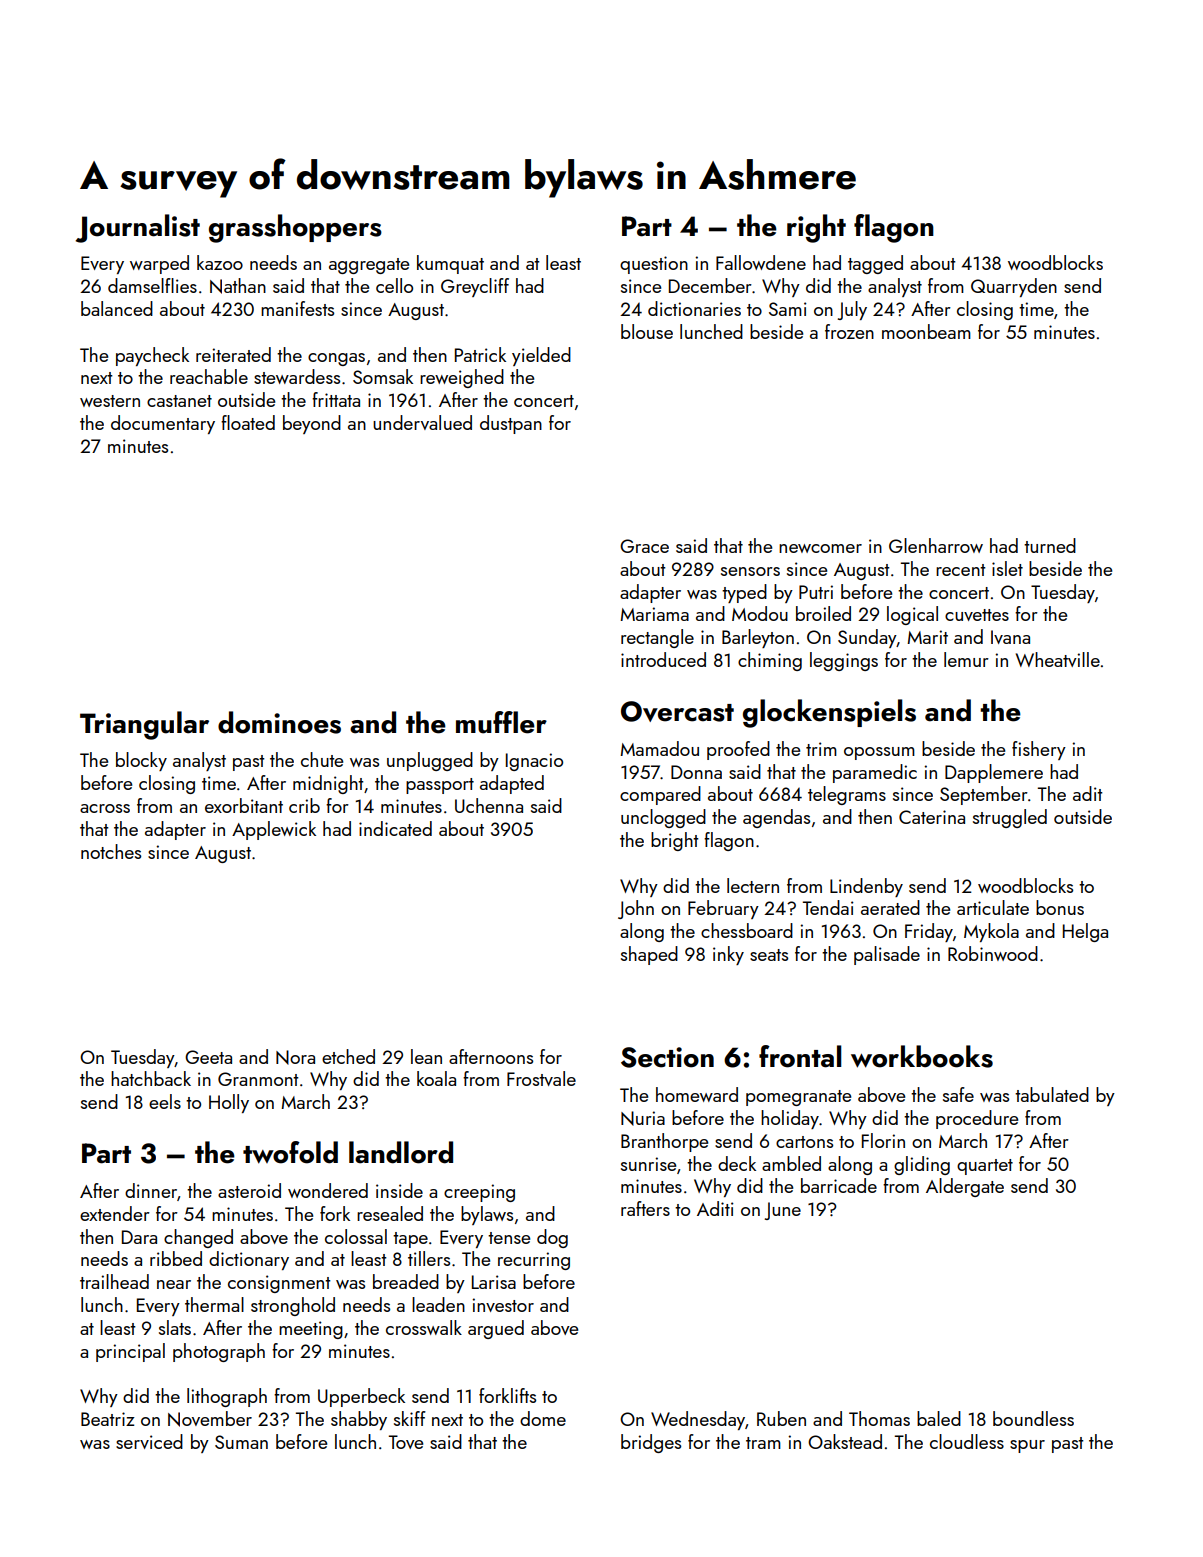 Image resolution: width=1203 pixels, height=1557 pixels. I want to click on floated, so click(248, 422).
